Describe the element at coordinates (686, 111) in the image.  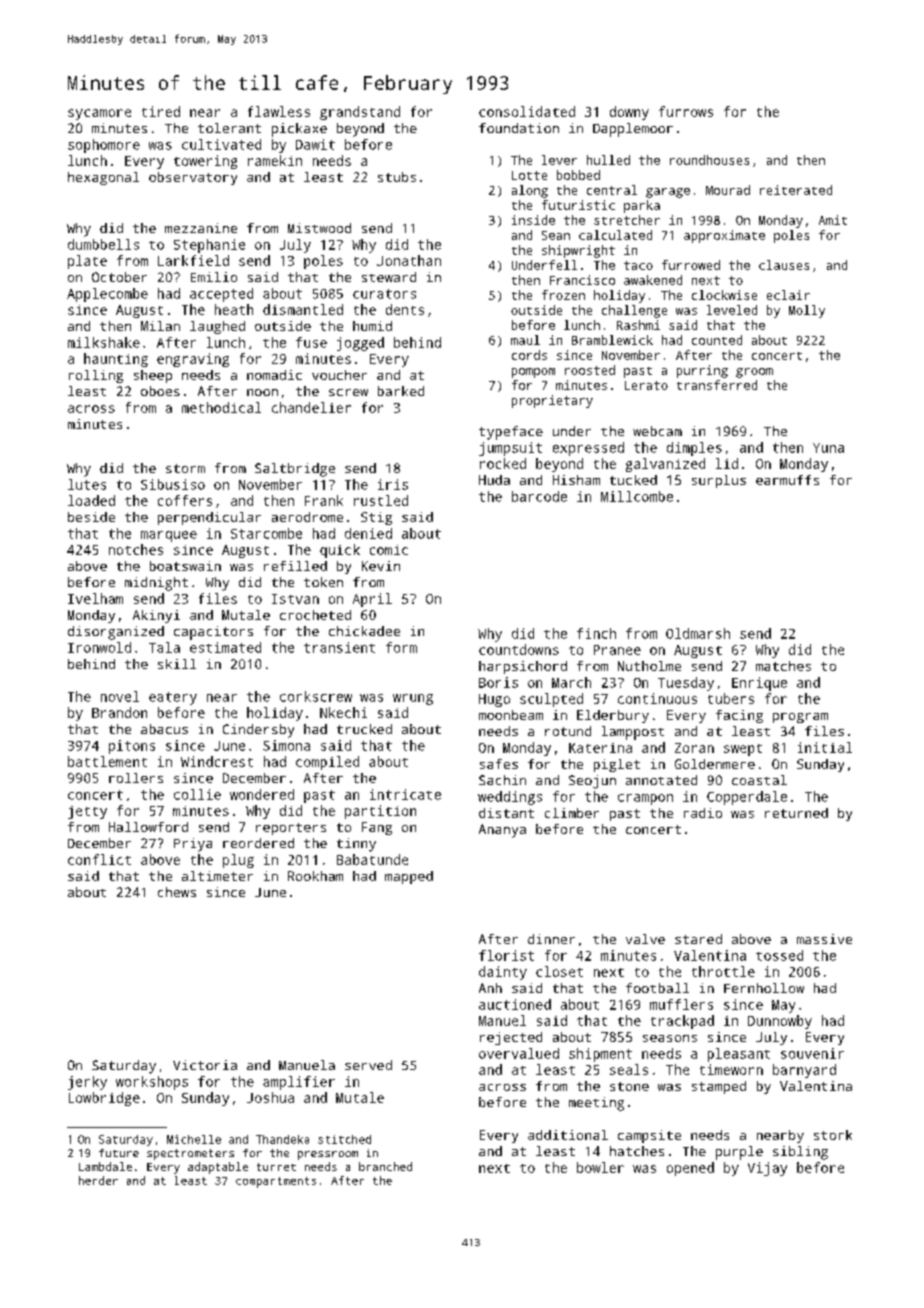
I see `furrows` at that location.
